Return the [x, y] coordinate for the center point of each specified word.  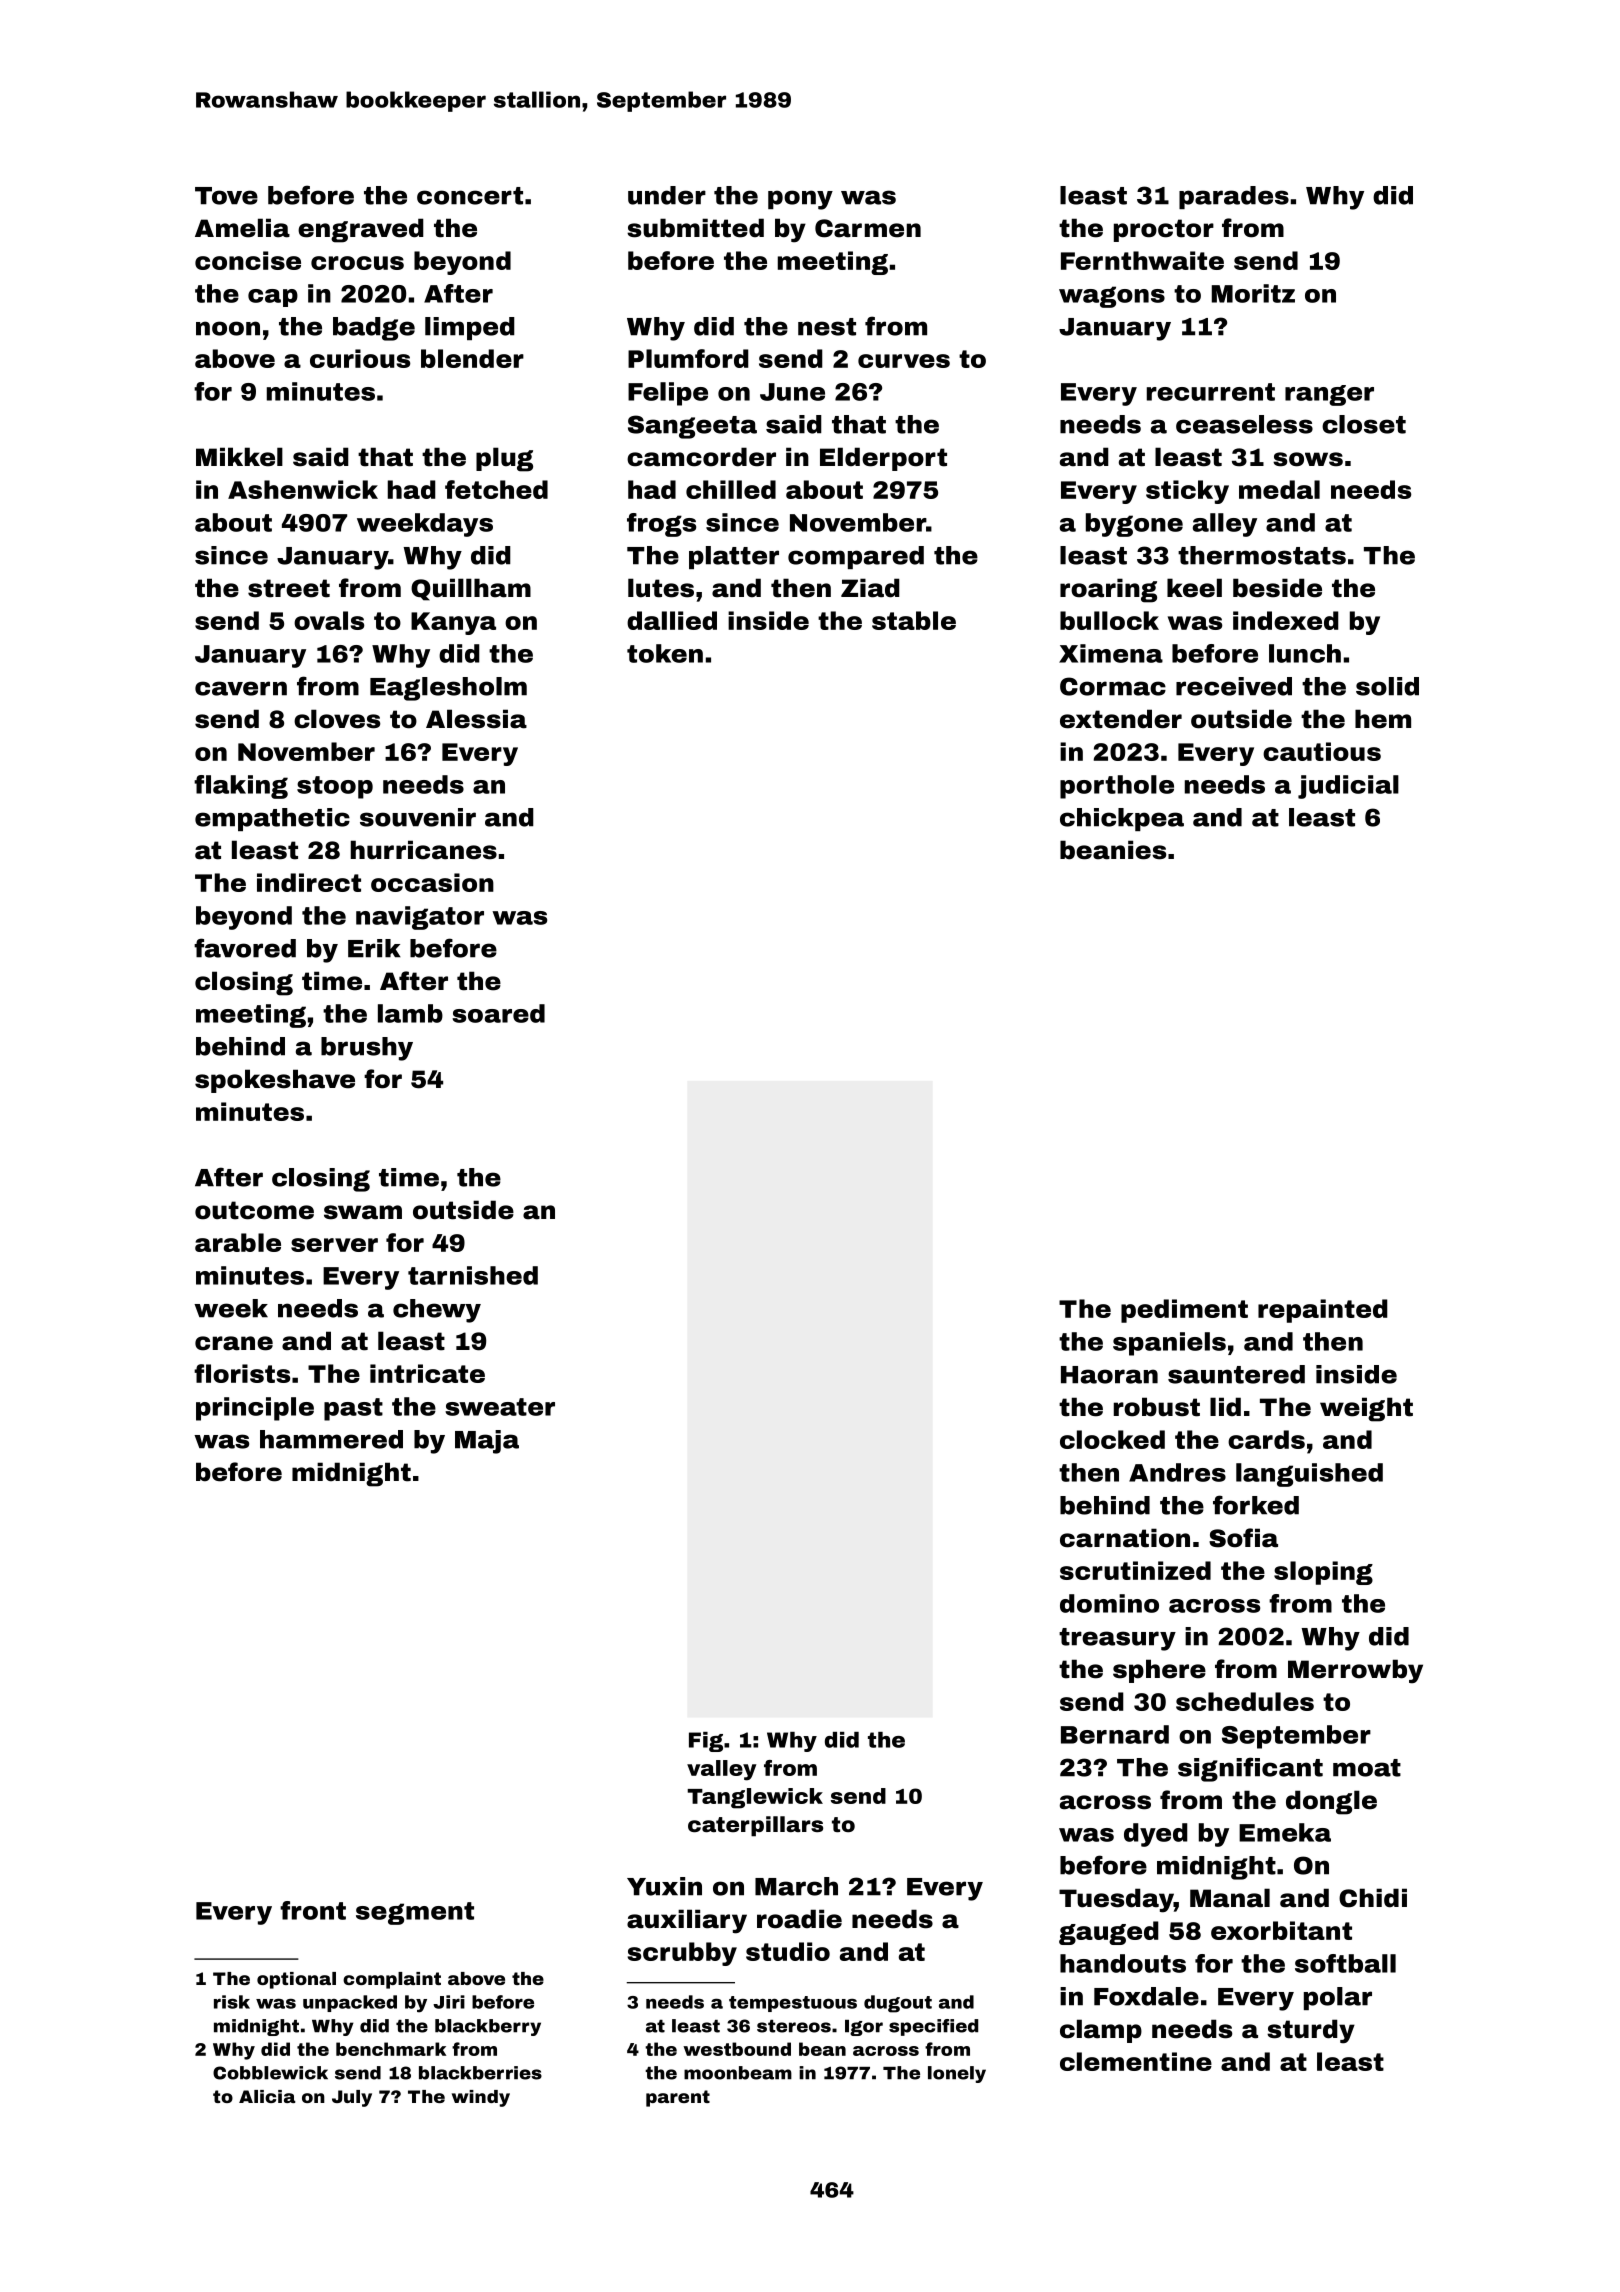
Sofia [1243, 1538]
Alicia [267, 2096]
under [667, 195]
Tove [226, 196]
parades [1234, 197]
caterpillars [755, 1826]
